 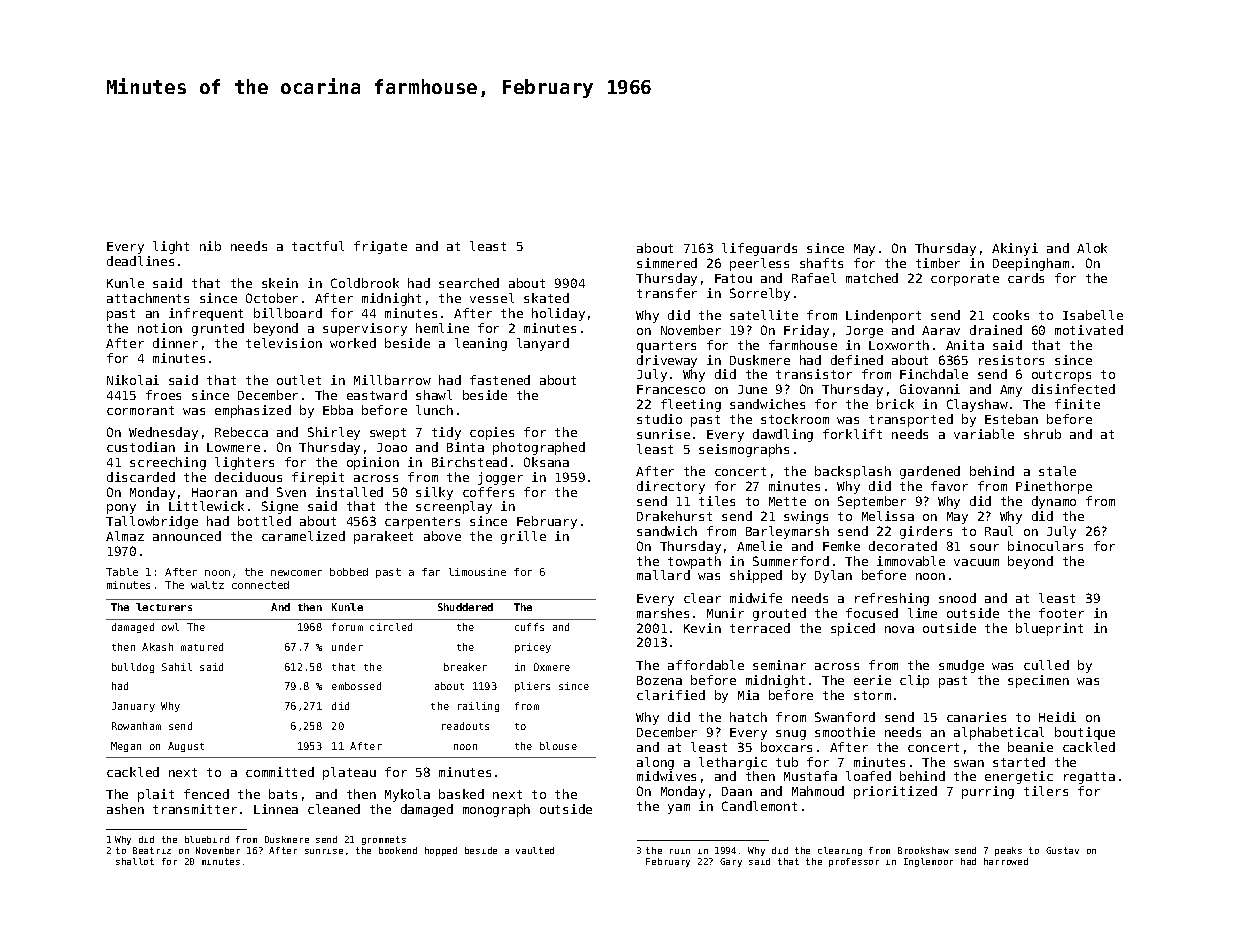 I want to click on lifeguards, so click(x=759, y=249).
